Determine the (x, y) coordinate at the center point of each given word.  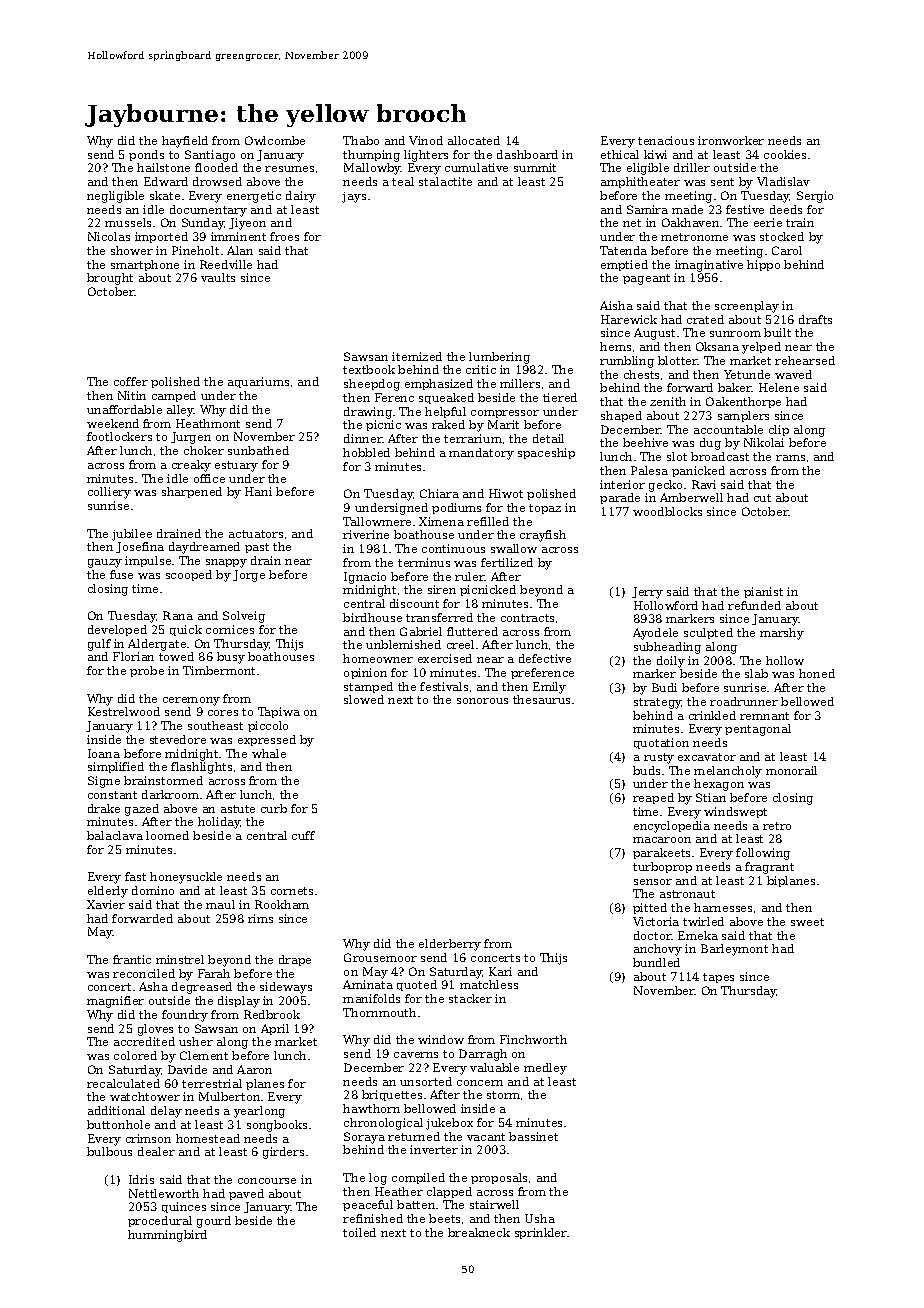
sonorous (482, 701)
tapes (718, 978)
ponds (146, 155)
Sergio (815, 197)
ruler (470, 576)
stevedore (178, 739)
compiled (418, 1178)
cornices (230, 629)
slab (756, 673)
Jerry (647, 593)
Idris (141, 1179)
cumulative (476, 167)
